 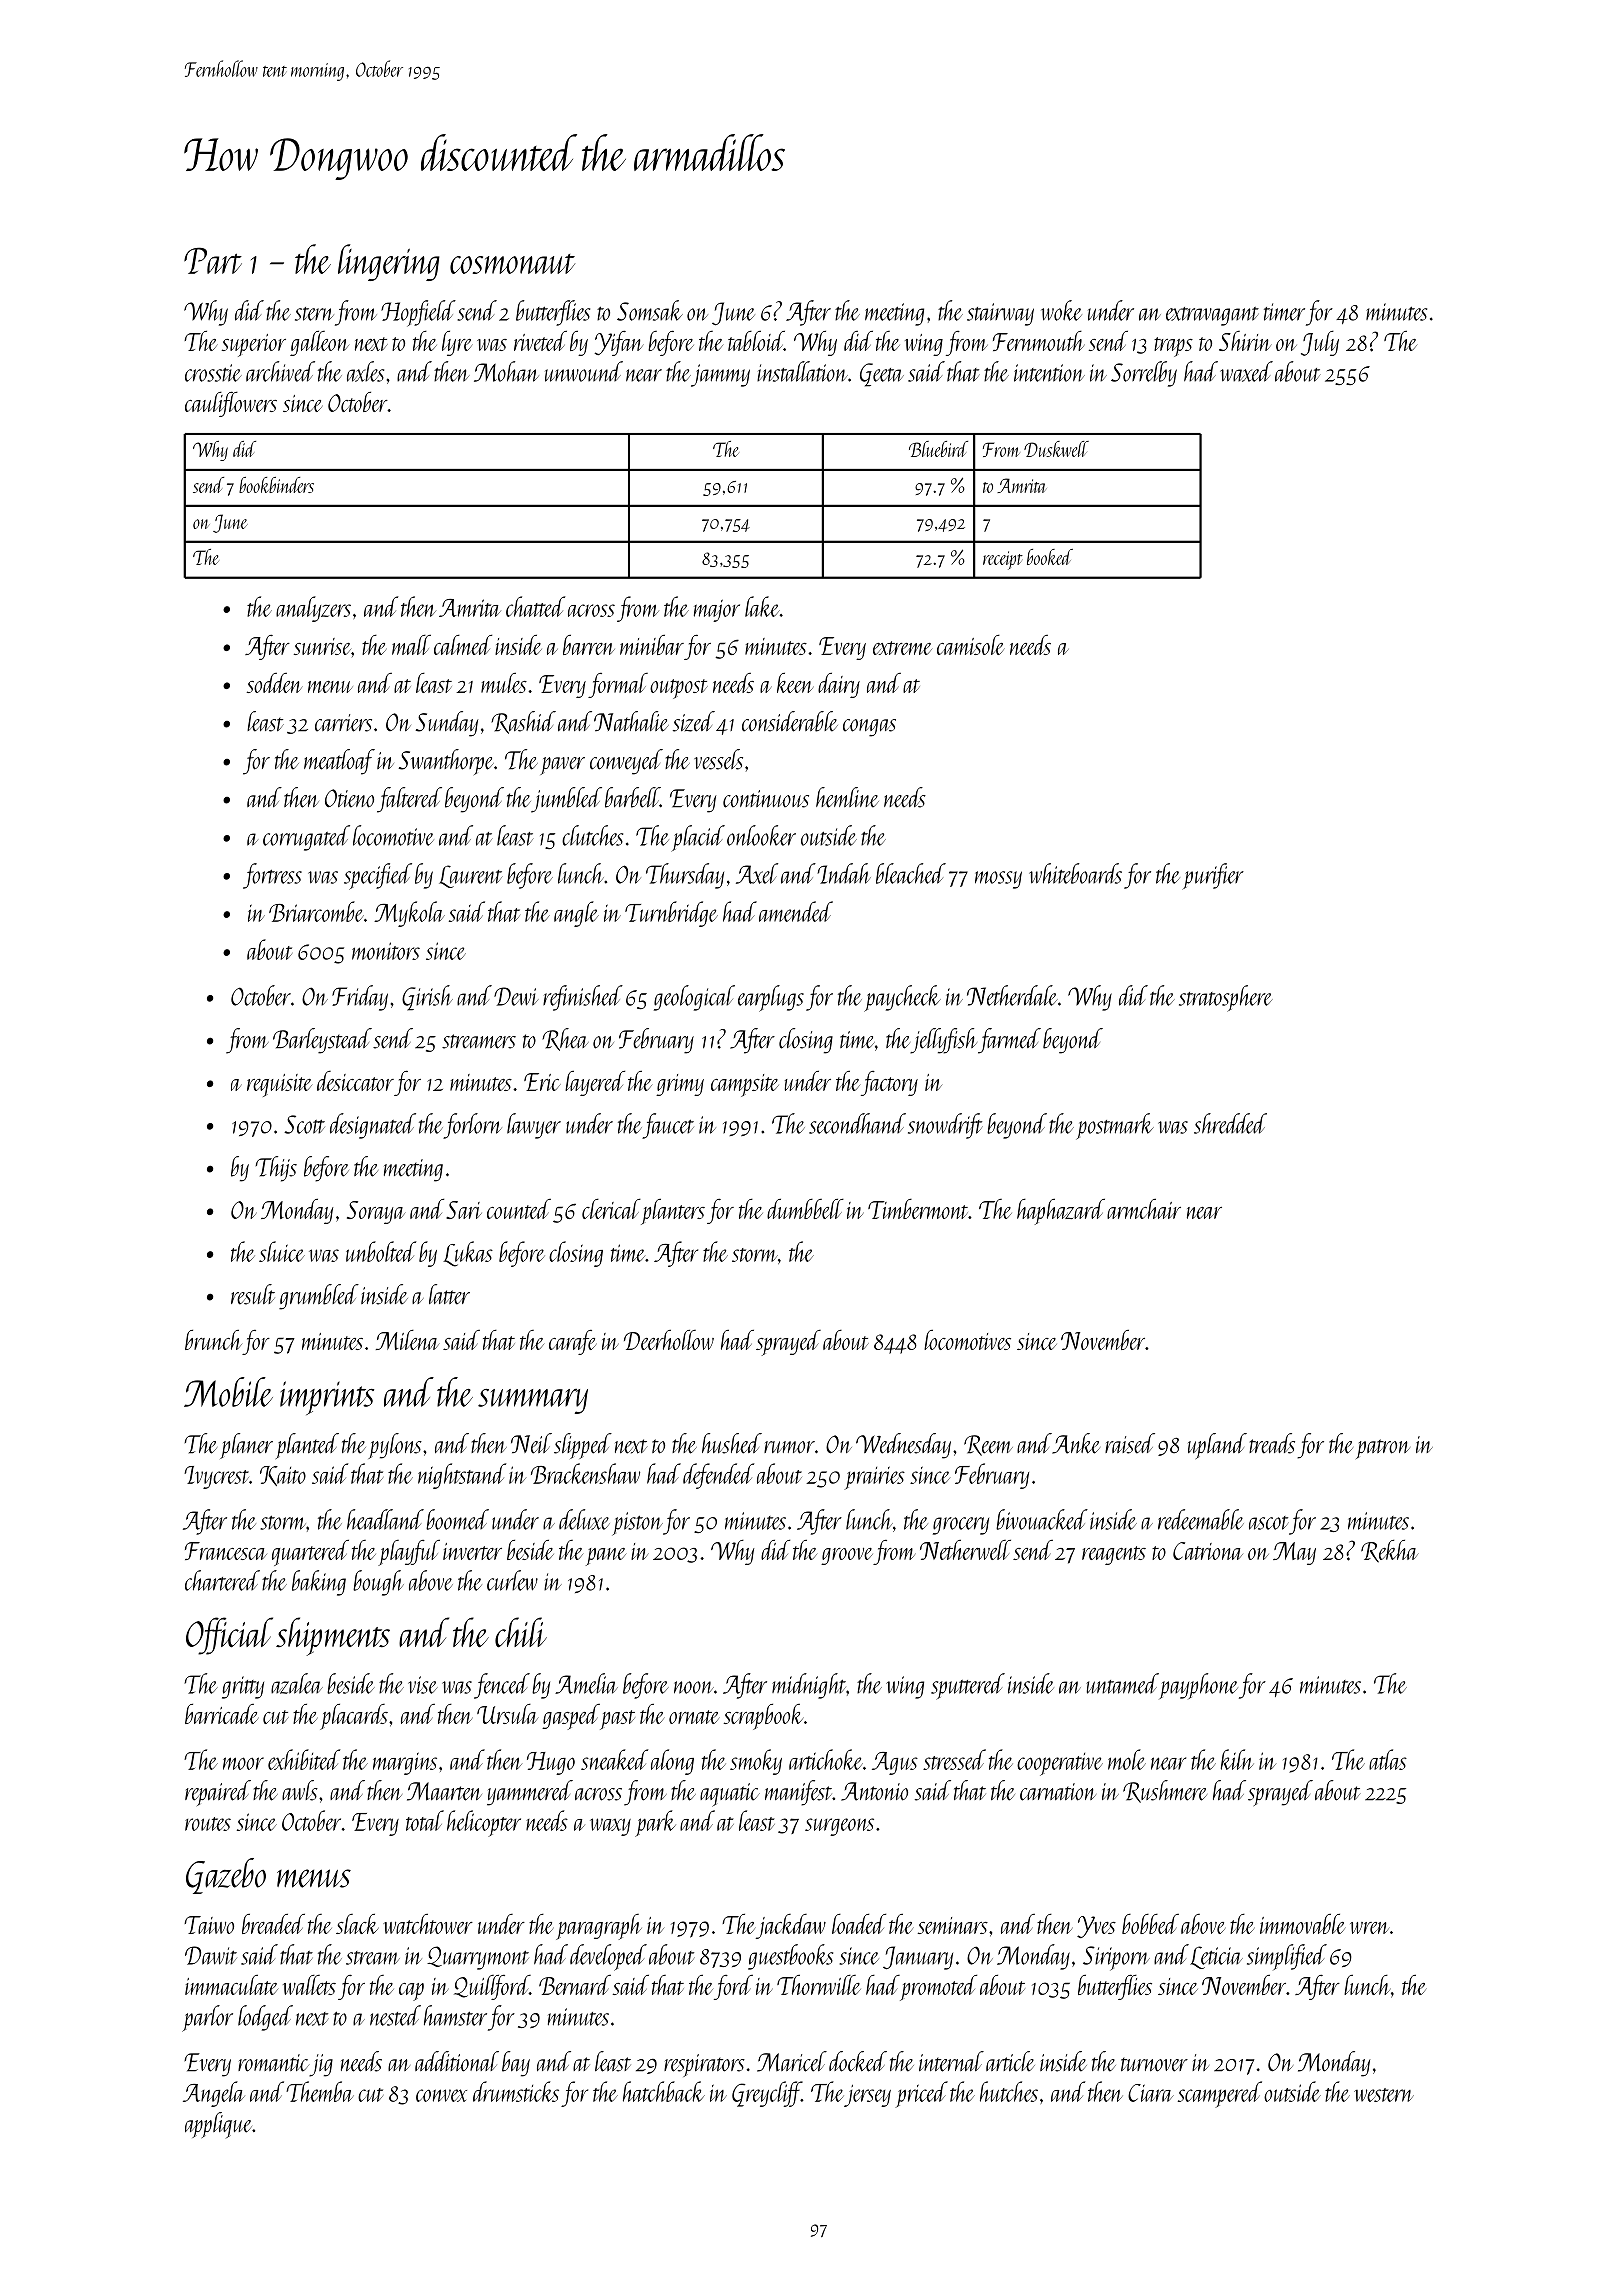 What do you see at coordinates (389, 262) in the screenshot?
I see `lingering` at bounding box center [389, 262].
